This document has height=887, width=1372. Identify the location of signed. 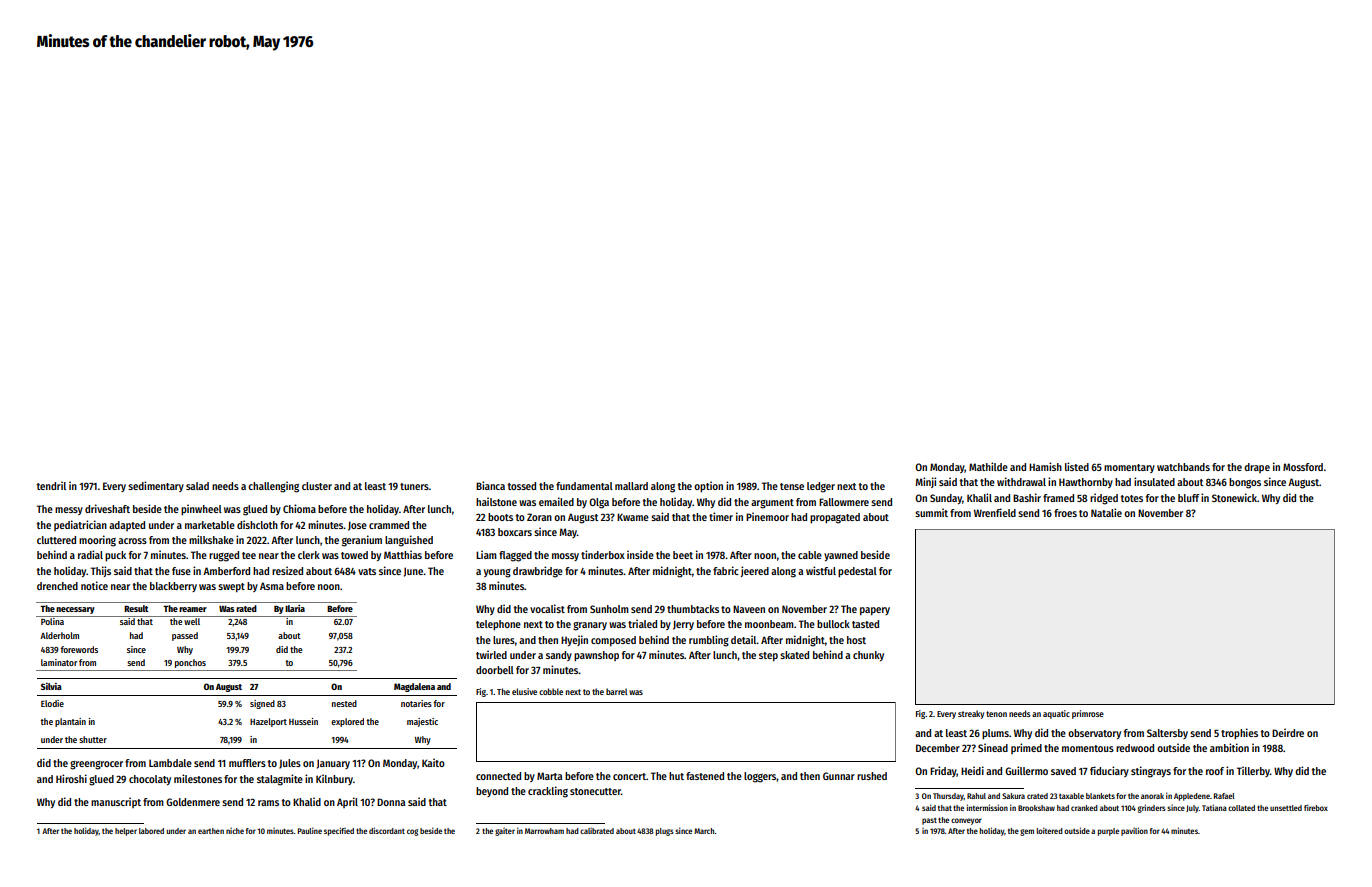
(262, 704).
